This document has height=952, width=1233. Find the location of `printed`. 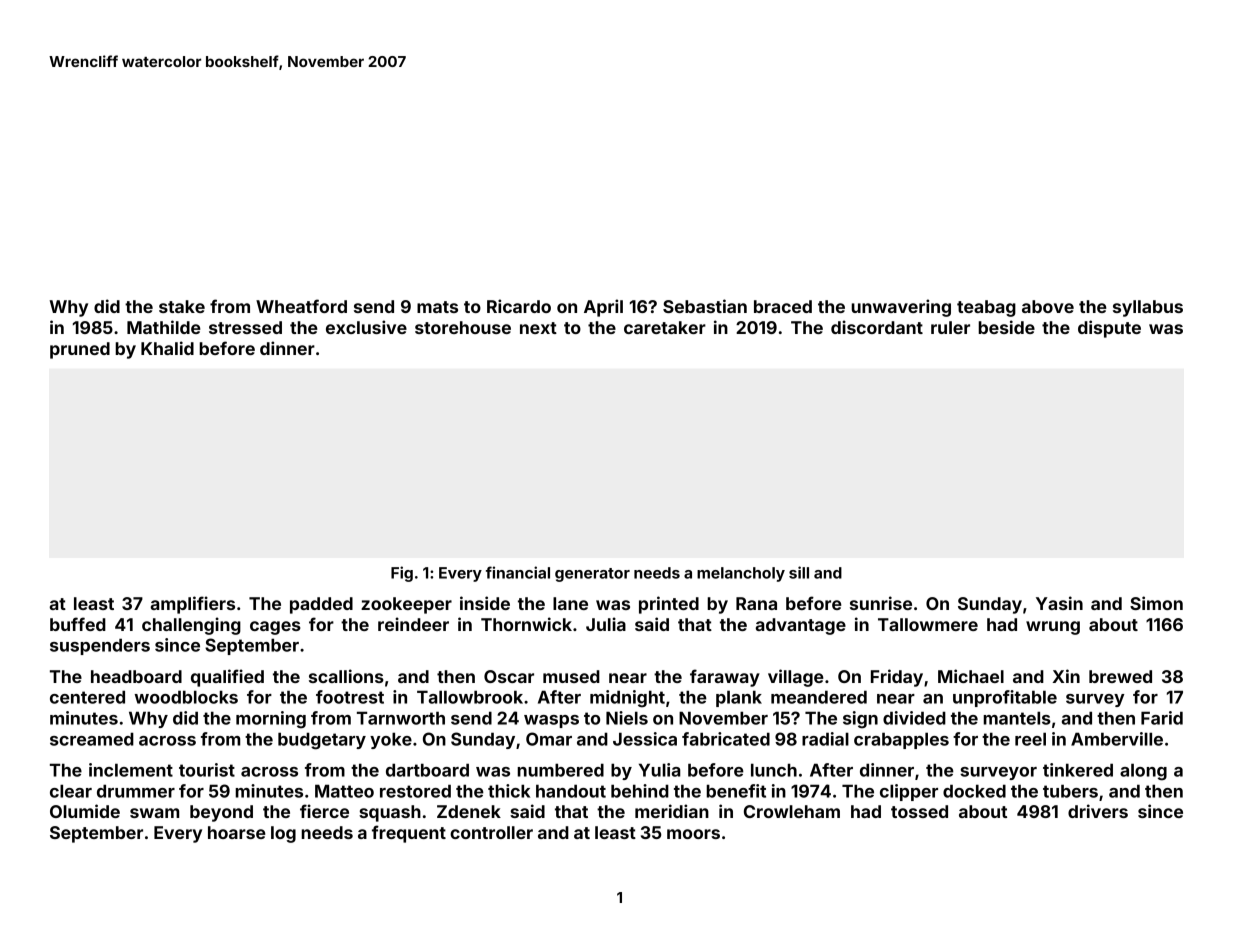

printed is located at coordinates (669, 605).
